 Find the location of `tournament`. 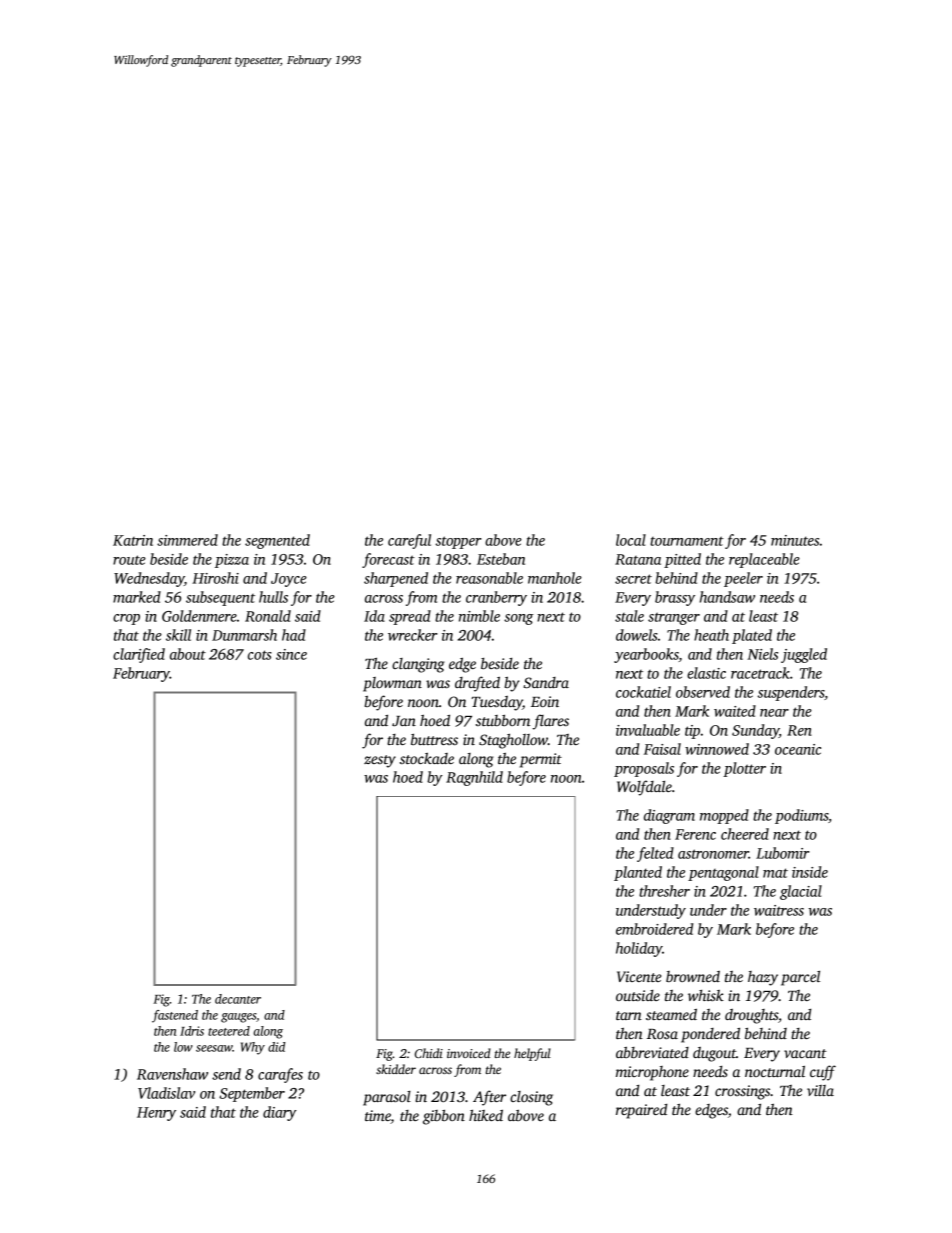

tournament is located at coordinates (687, 541).
